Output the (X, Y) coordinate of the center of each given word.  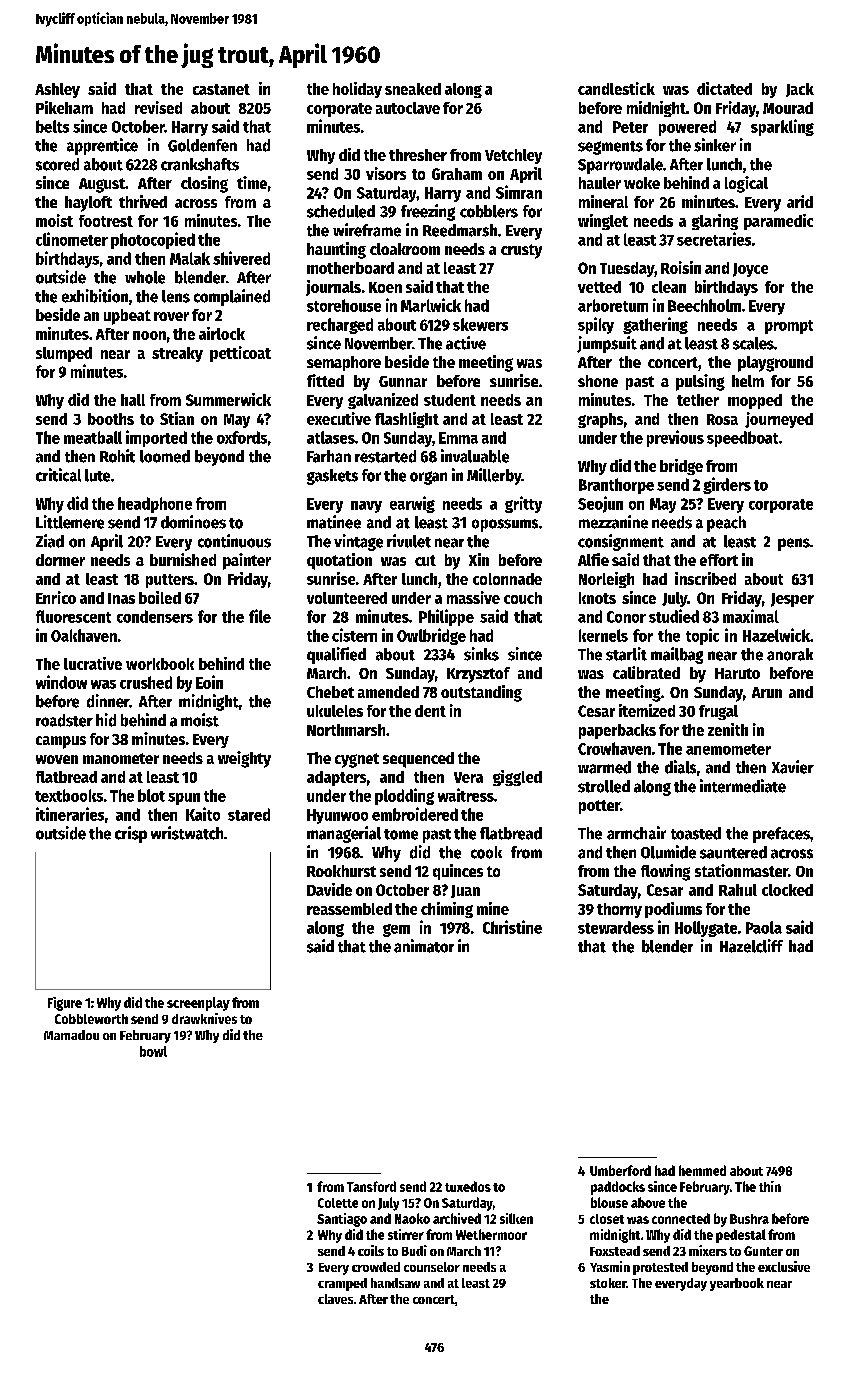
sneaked (413, 89)
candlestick (616, 88)
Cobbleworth (91, 1019)
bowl (153, 1051)
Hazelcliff (751, 946)
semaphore (344, 363)
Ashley (57, 90)
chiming (447, 910)
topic (702, 636)
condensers (155, 616)
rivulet (409, 541)
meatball (93, 437)
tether (698, 400)
